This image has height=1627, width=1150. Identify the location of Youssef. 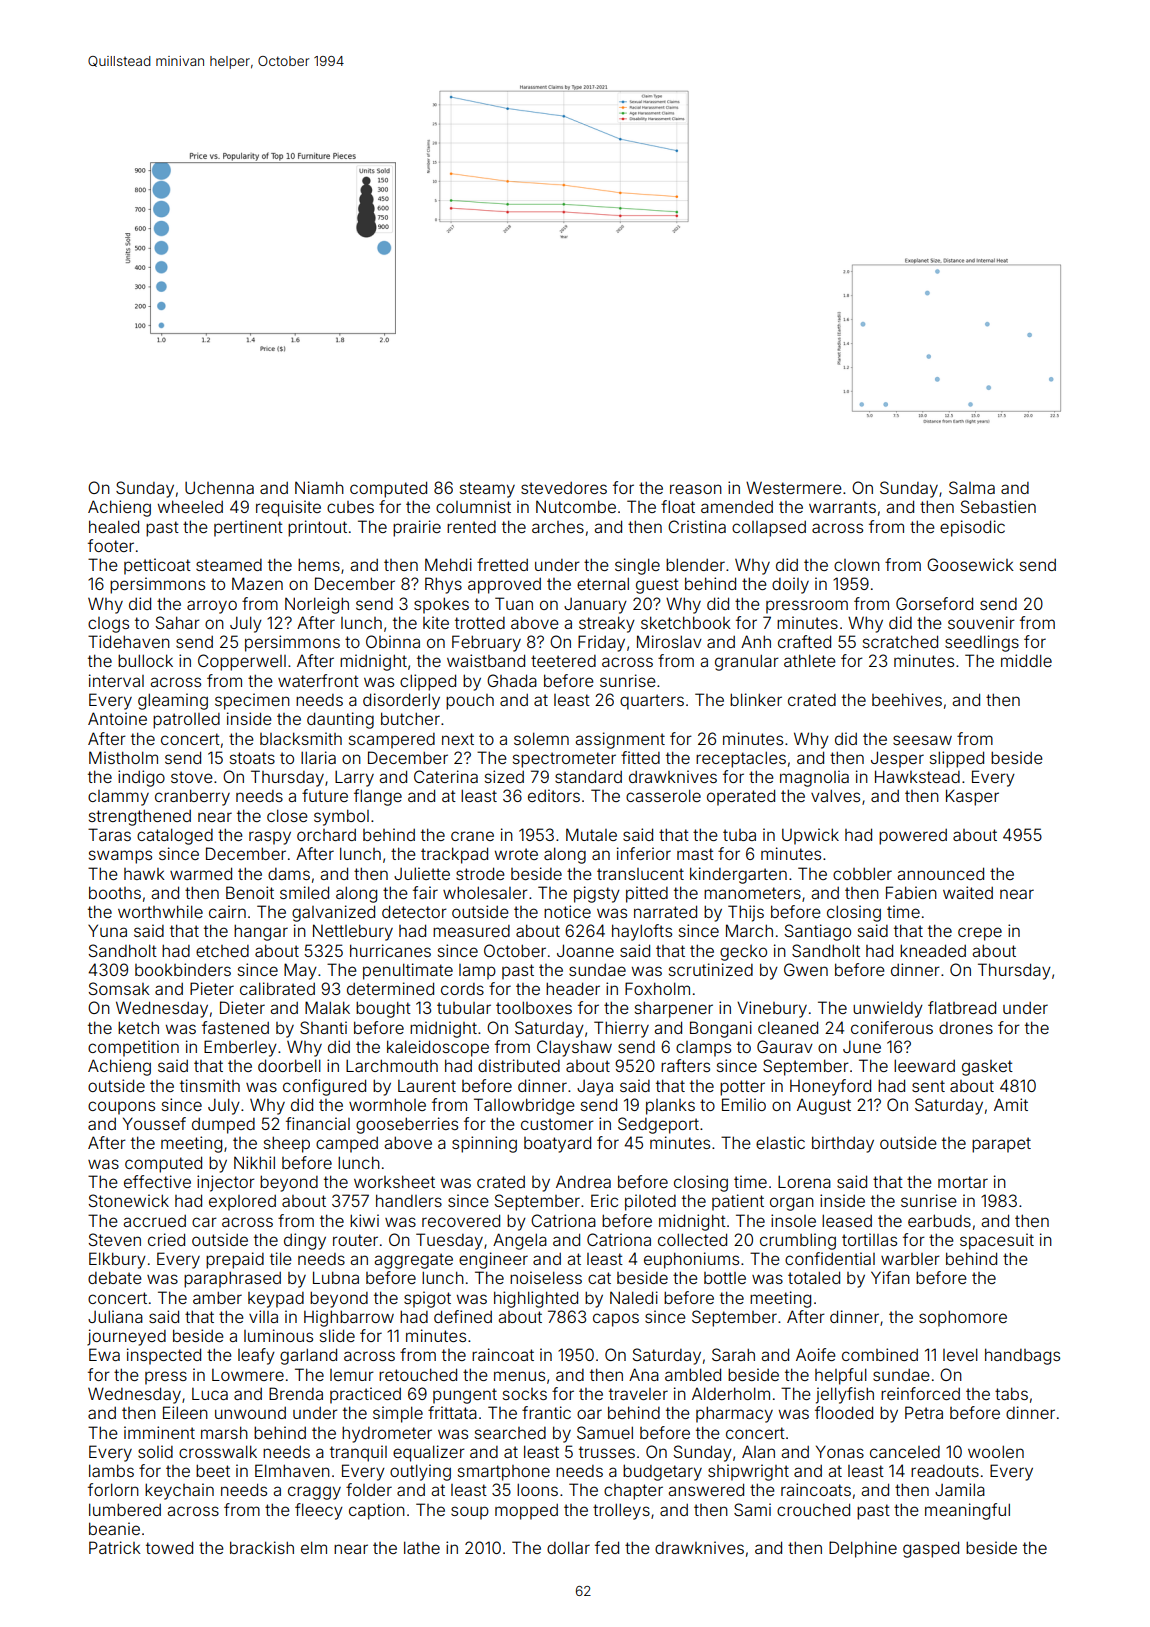
(154, 1123).
